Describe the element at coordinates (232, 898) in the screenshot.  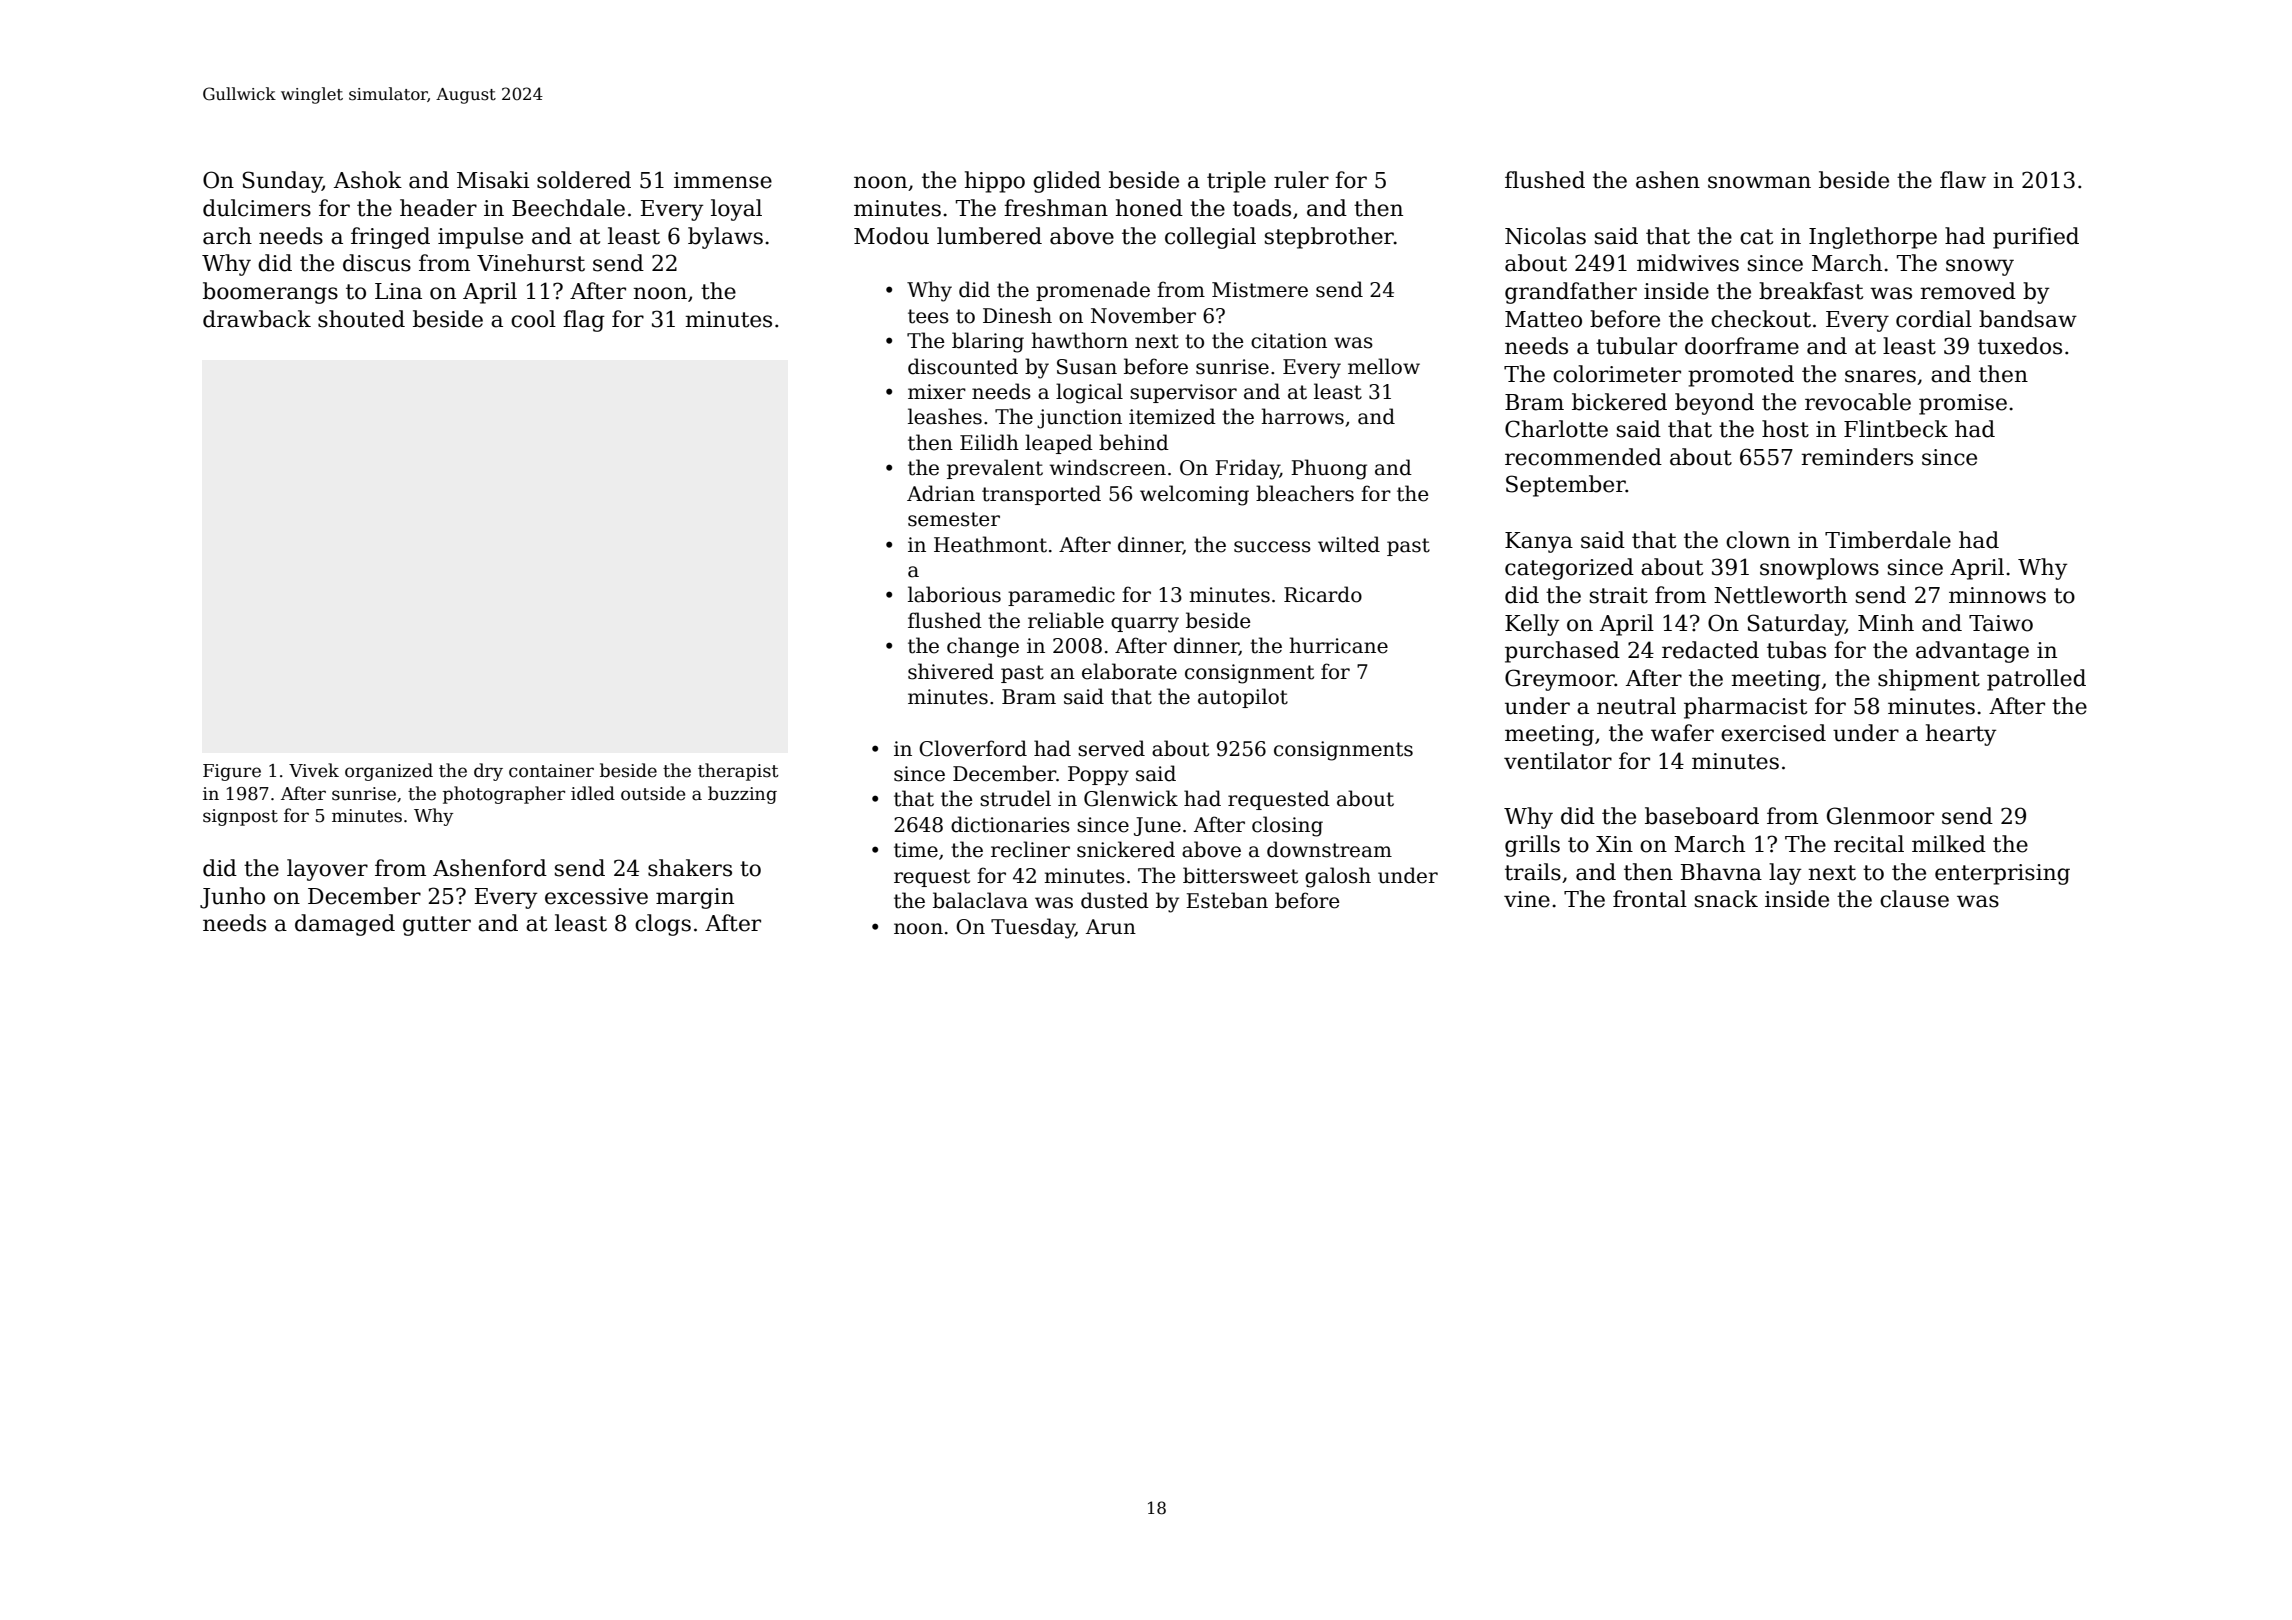
I see `Junho` at that location.
